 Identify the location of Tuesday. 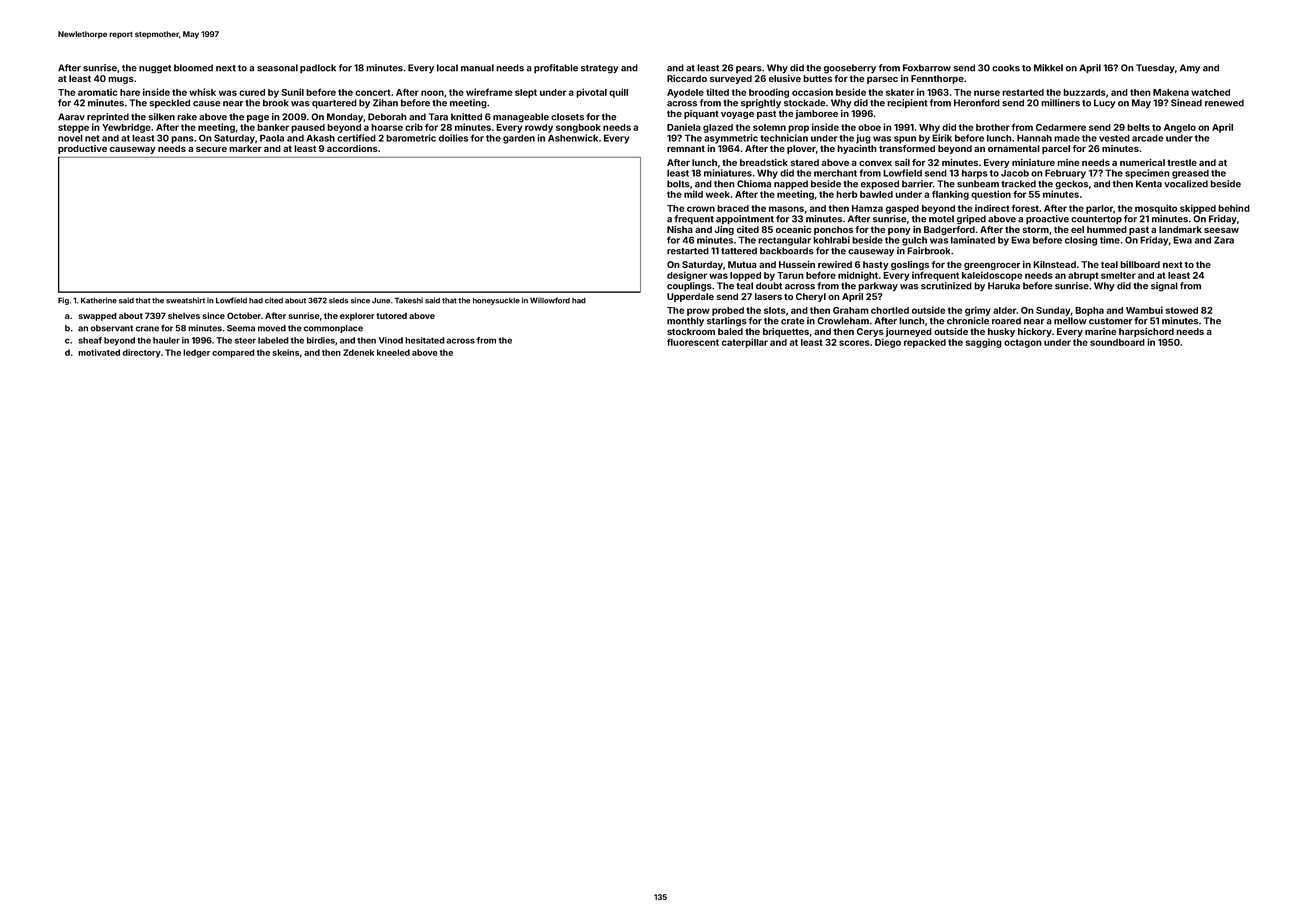
(1155, 69).
